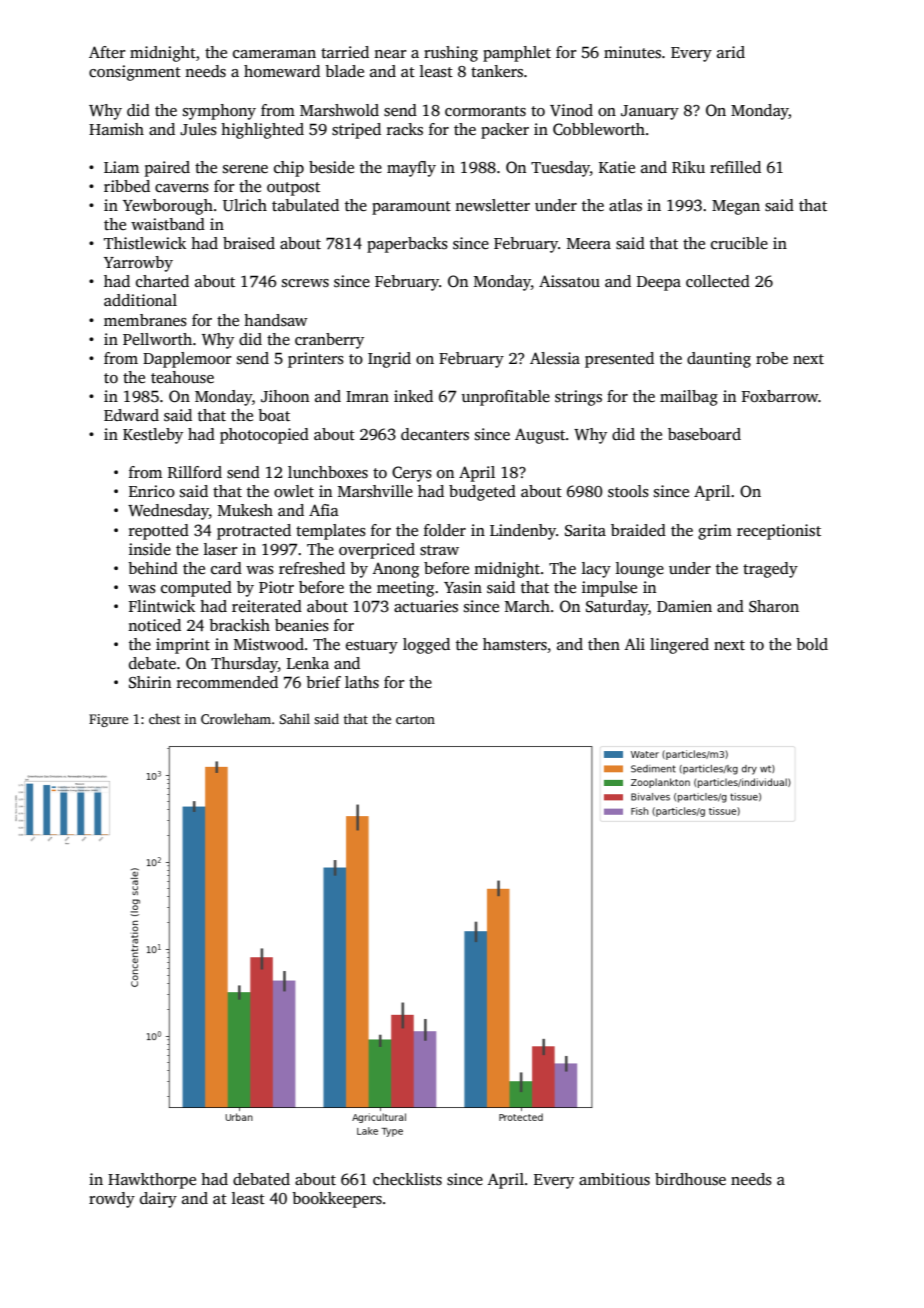  What do you see at coordinates (780, 396) in the document?
I see `Foxbarrow` at bounding box center [780, 396].
